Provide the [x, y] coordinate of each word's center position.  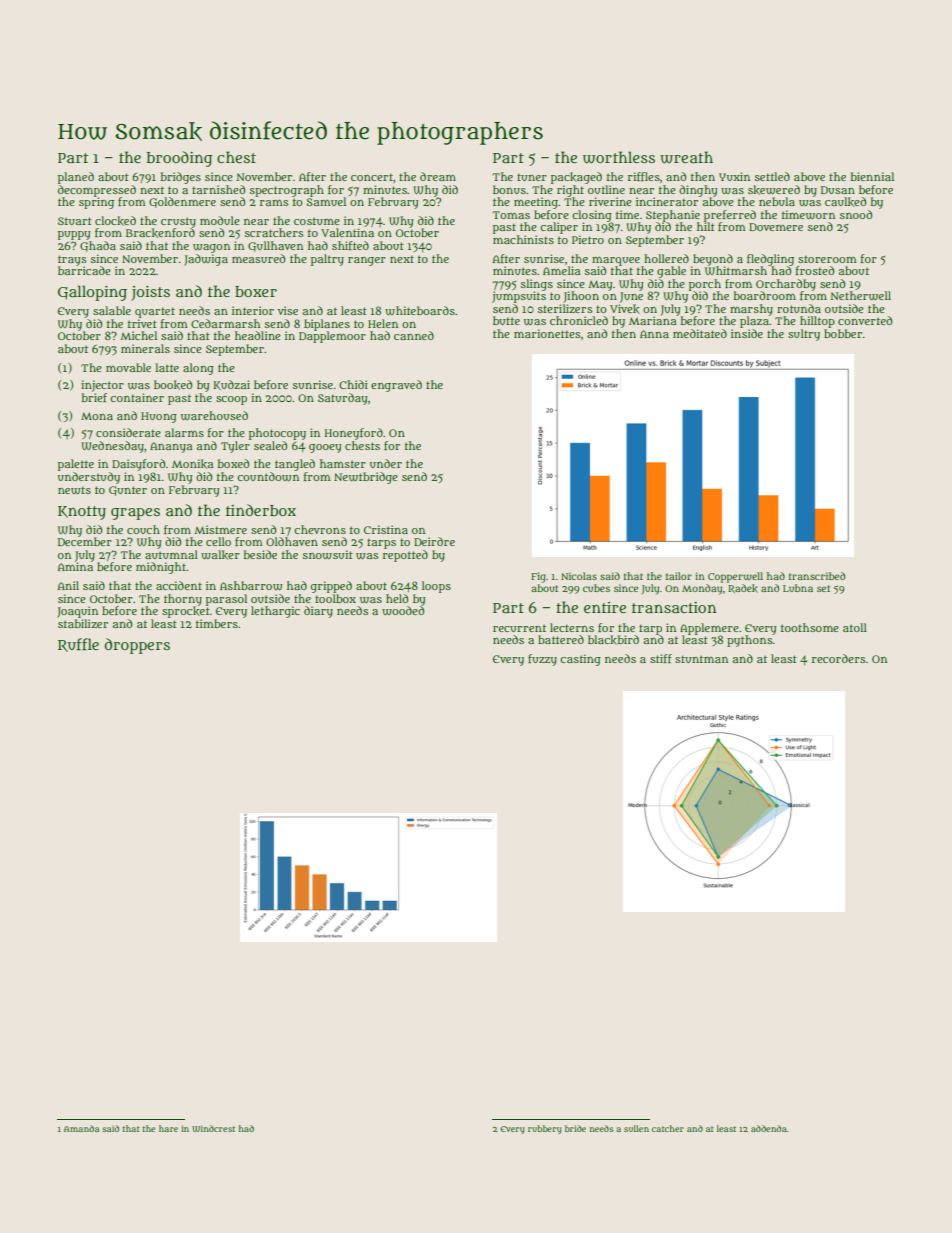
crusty [178, 222]
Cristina [386, 529]
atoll [855, 627]
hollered [666, 258]
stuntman [701, 659]
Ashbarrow [251, 586]
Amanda [81, 1128]
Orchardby [786, 285]
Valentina [347, 232]
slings [537, 285]
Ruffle [78, 645]
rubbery [545, 1129]
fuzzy [542, 660]
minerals [145, 348]
